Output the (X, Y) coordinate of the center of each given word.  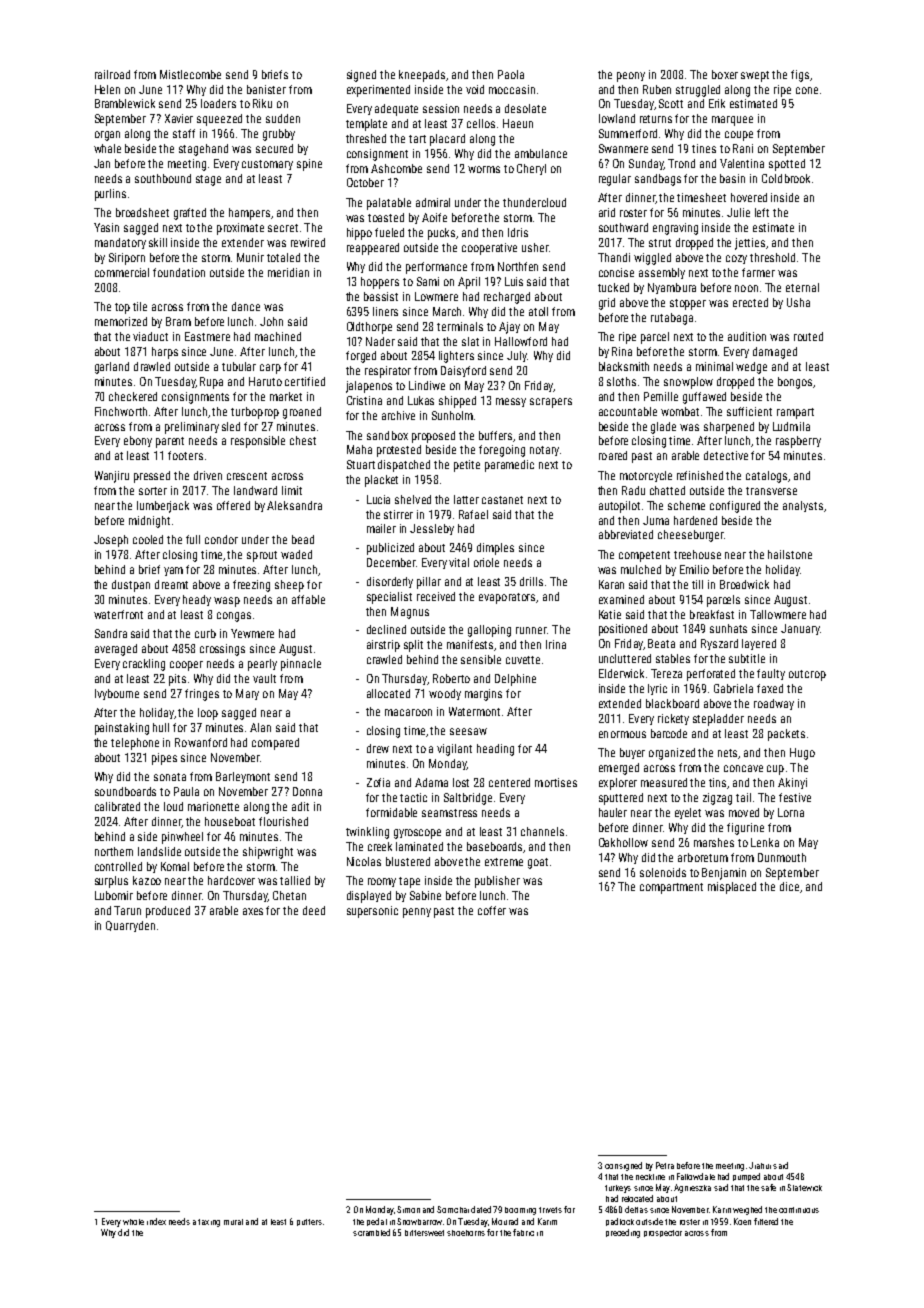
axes (253, 911)
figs (800, 76)
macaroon (408, 712)
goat (538, 863)
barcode (669, 733)
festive (795, 797)
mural (233, 1222)
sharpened (729, 428)
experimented (378, 91)
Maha (359, 449)
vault (264, 678)
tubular (239, 366)
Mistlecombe (190, 74)
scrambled (371, 1232)
